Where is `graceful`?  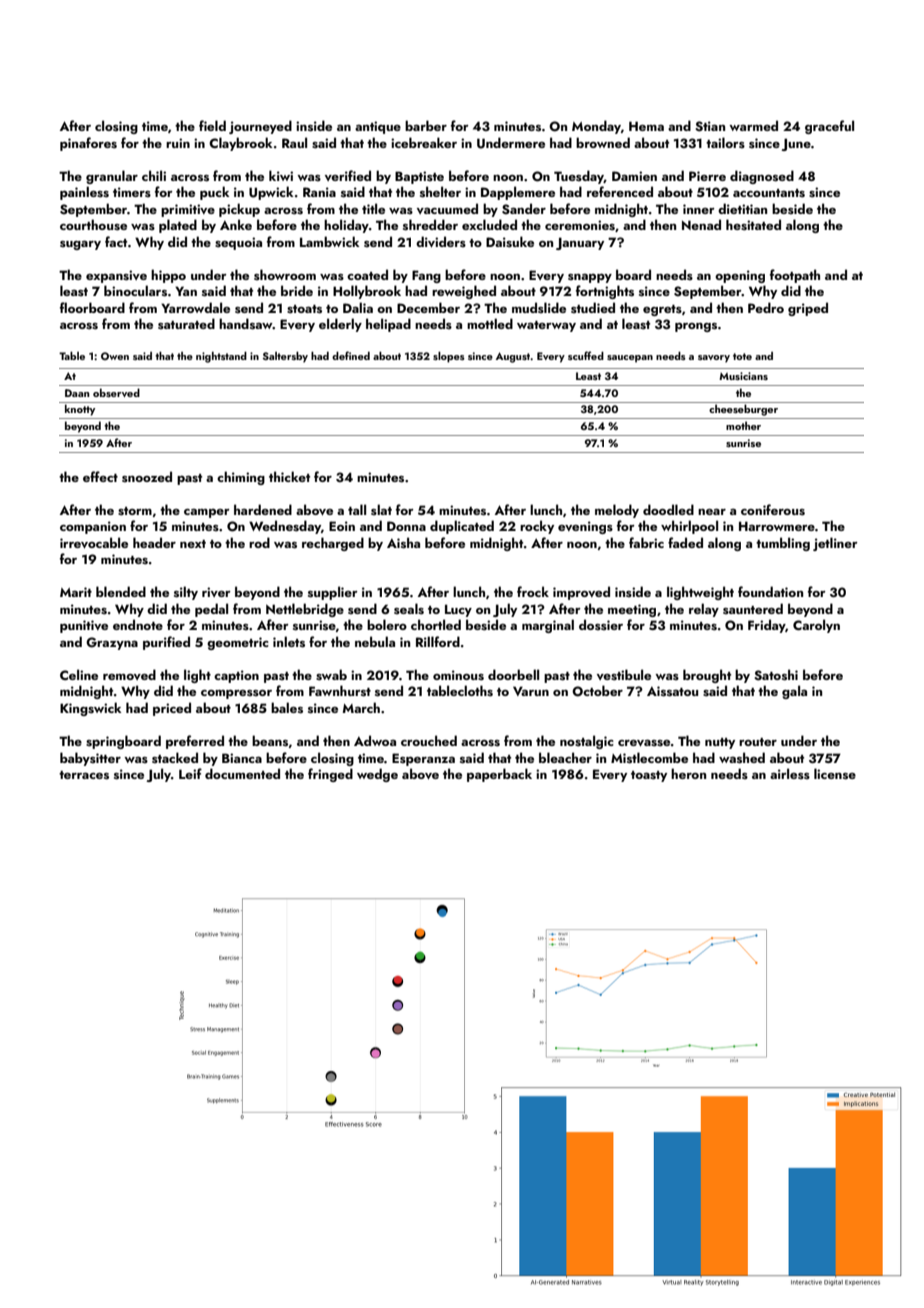
graceful is located at coordinates (829, 127).
